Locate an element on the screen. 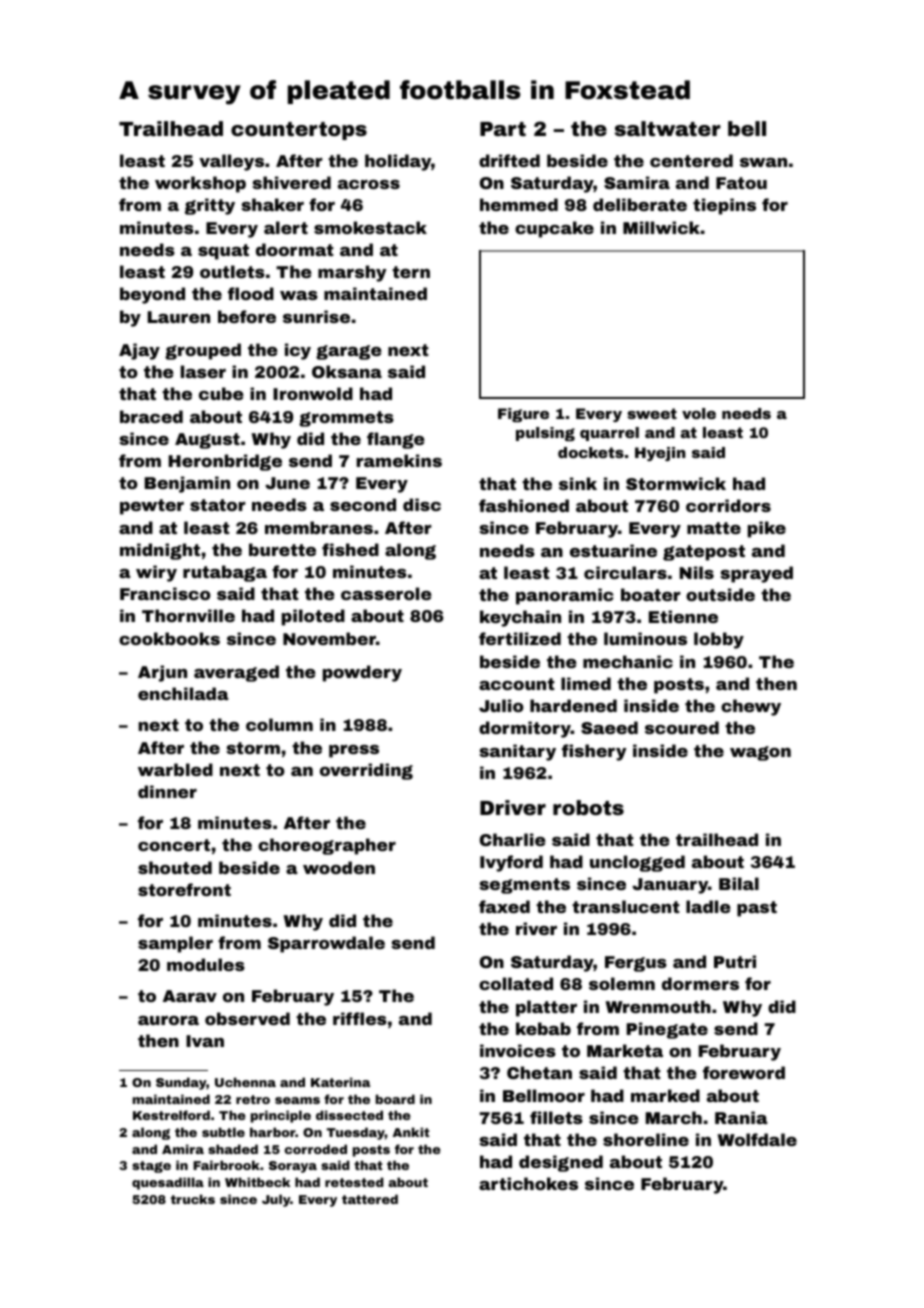 The height and width of the screenshot is (1308, 924). sampler is located at coordinates (175, 944).
